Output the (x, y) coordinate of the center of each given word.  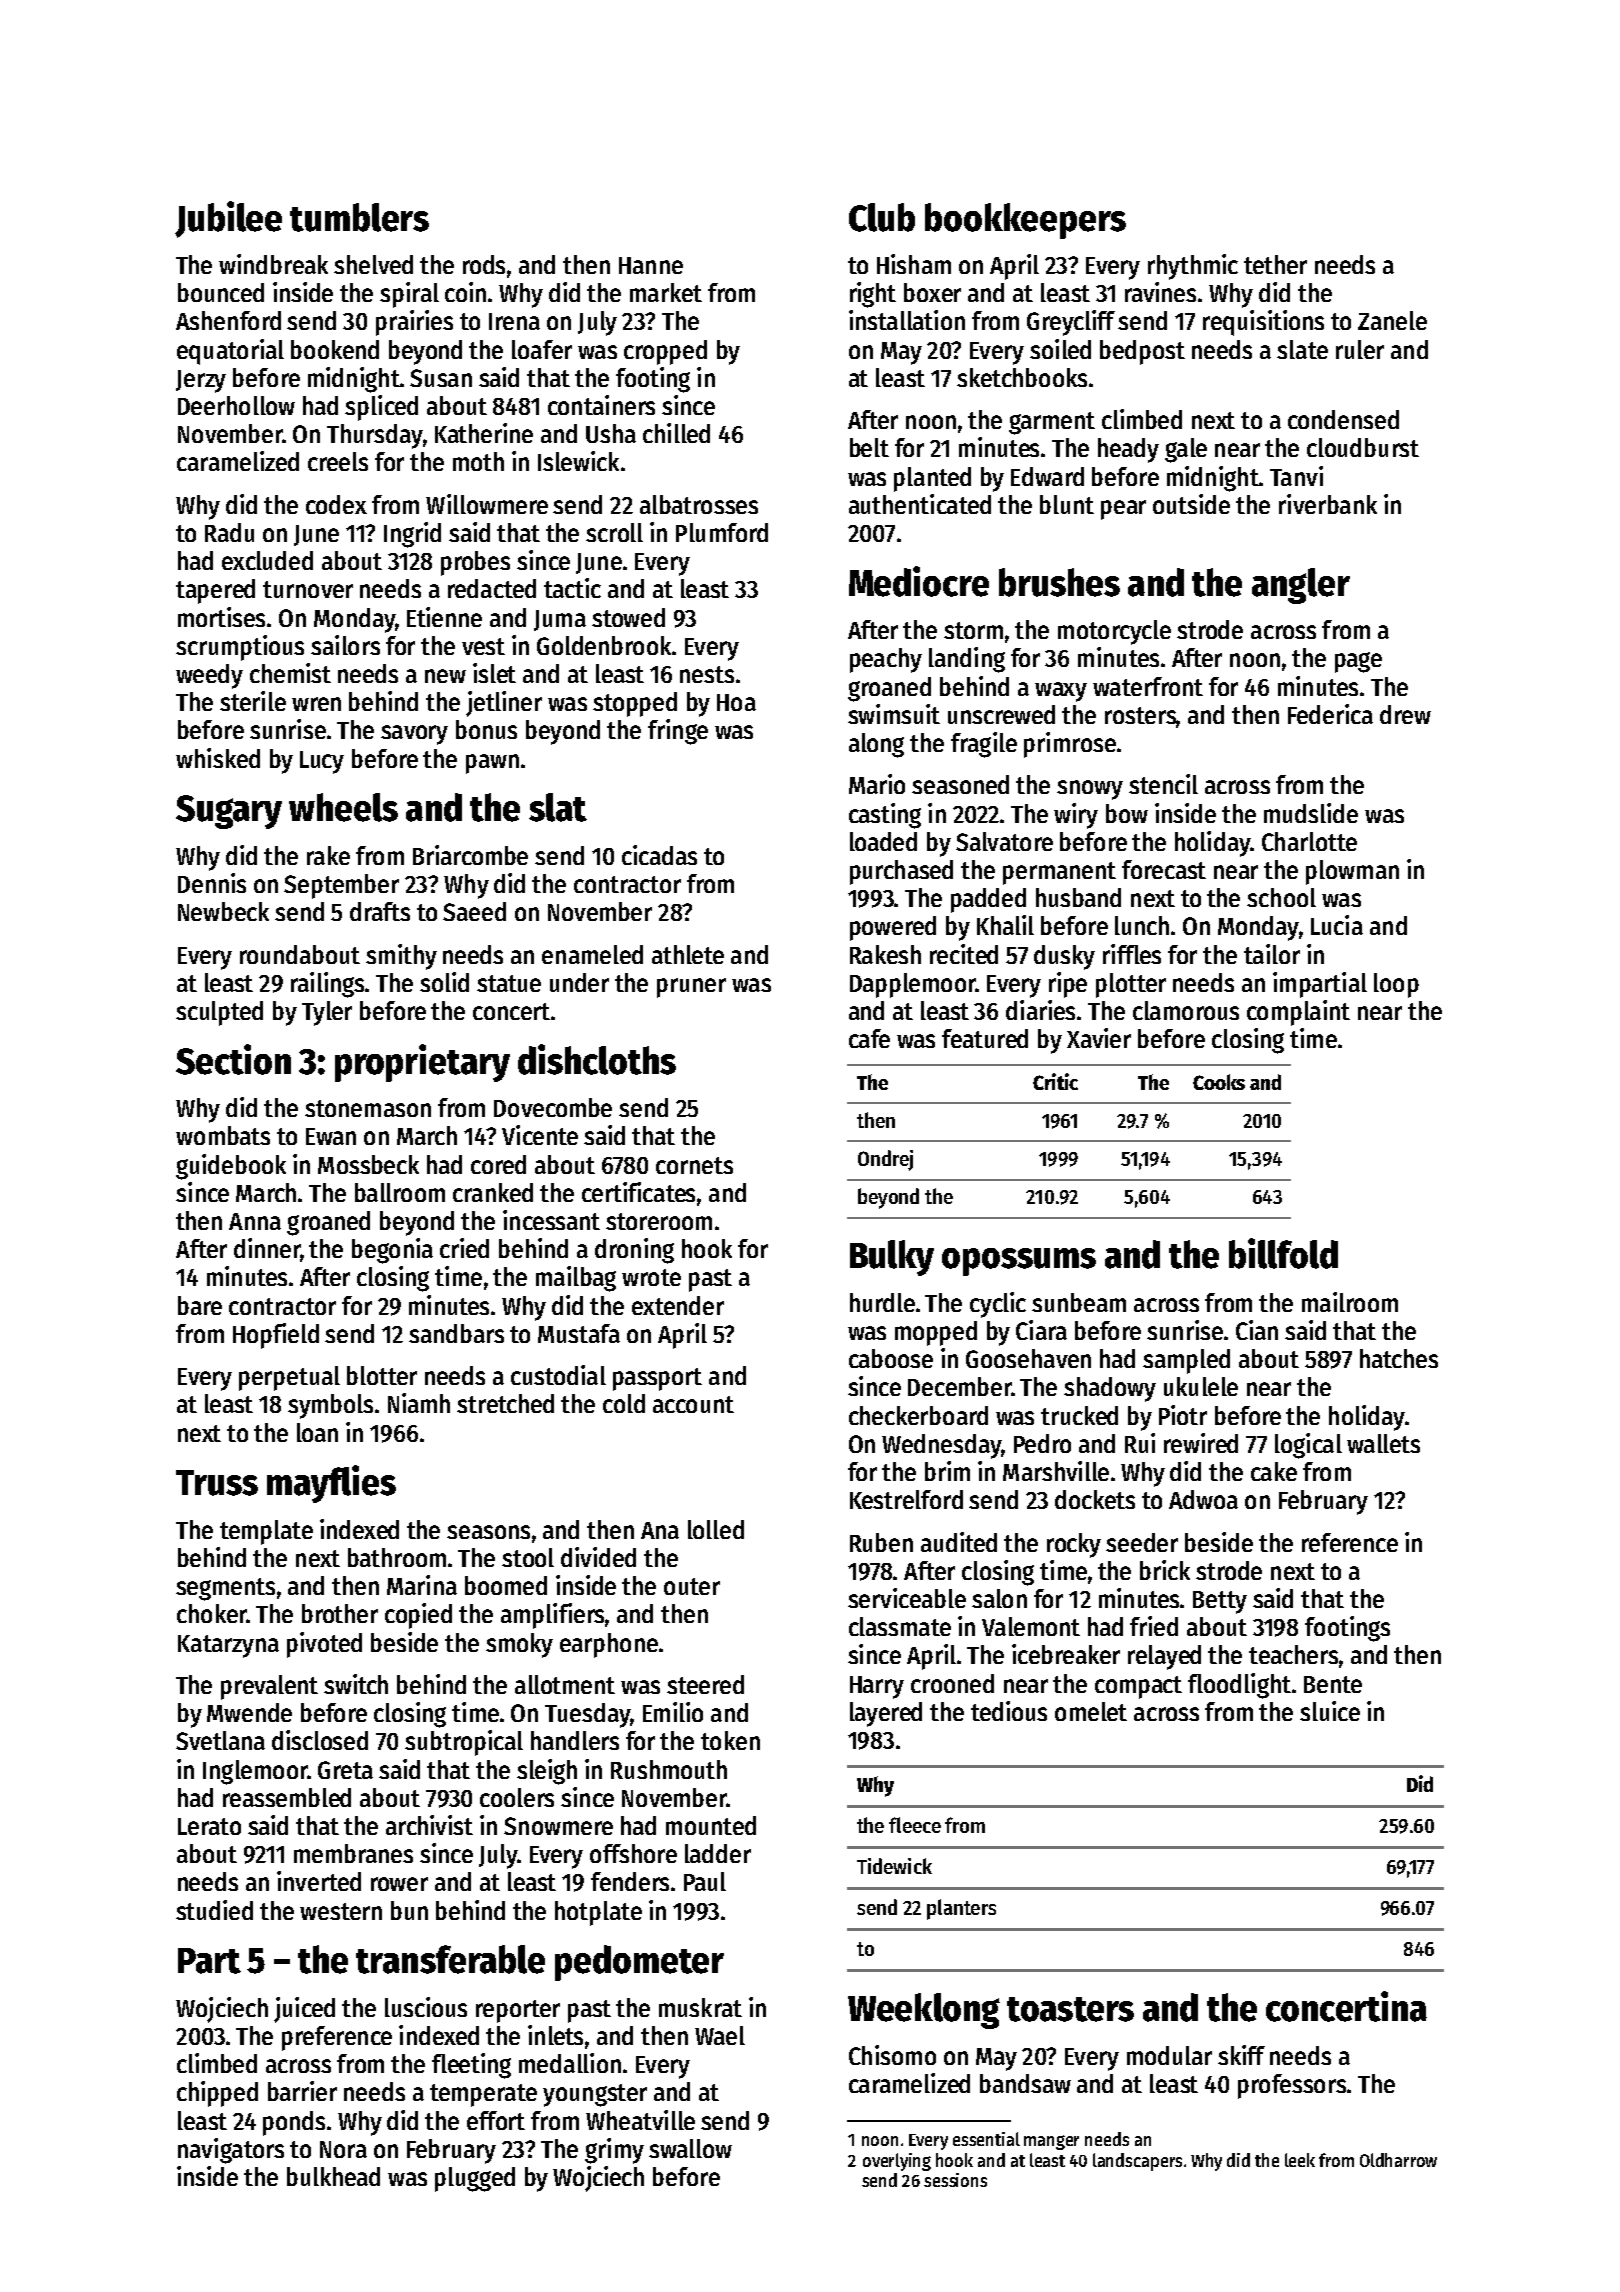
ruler (1360, 349)
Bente (1333, 1684)
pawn (492, 764)
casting (885, 816)
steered (705, 1684)
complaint (1298, 1013)
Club (882, 217)
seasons (488, 1532)
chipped (217, 2094)
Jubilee (228, 219)
